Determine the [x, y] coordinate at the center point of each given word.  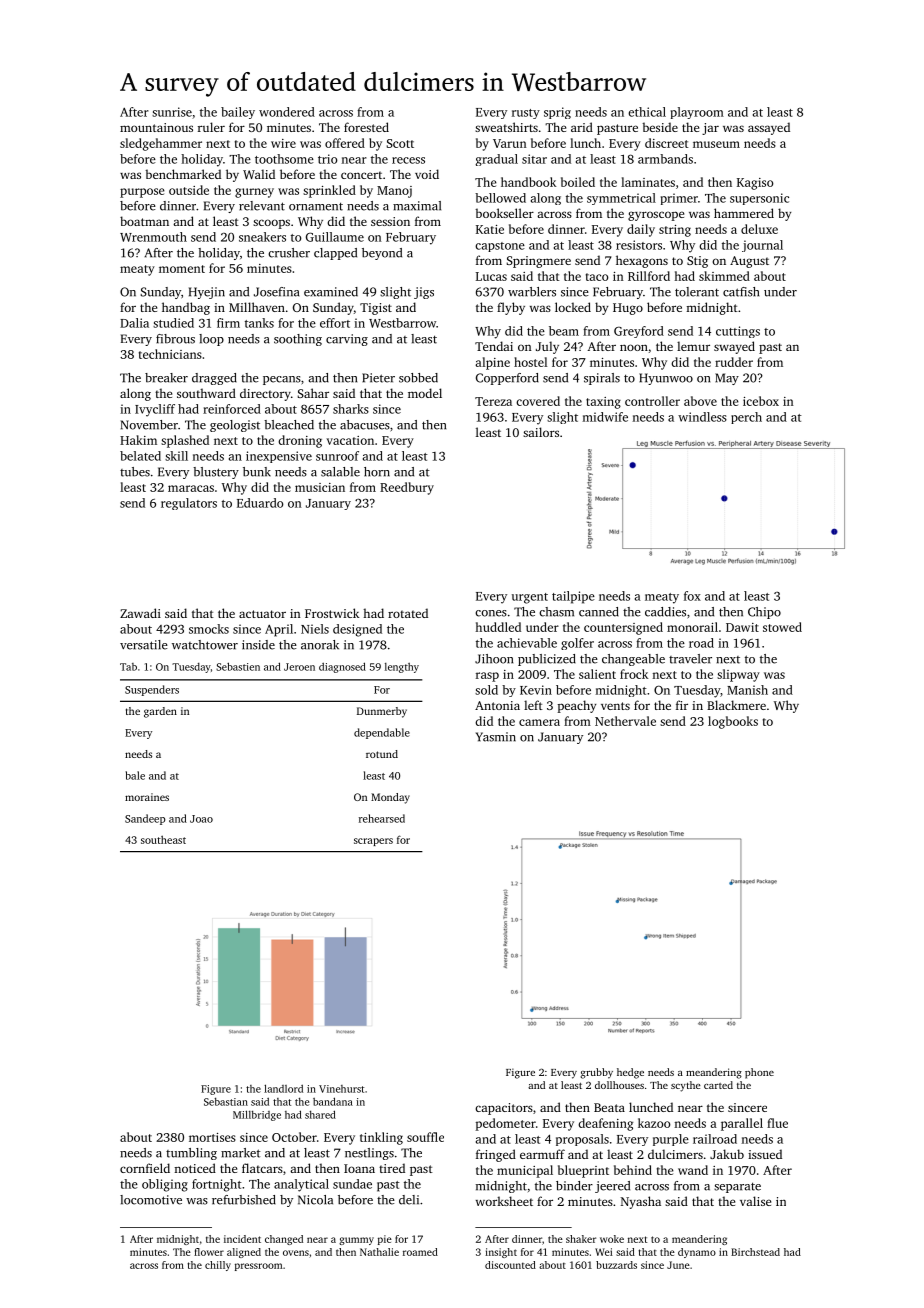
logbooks [733, 722]
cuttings [738, 332]
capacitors [504, 1109]
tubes [135, 472]
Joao [201, 819]
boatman [144, 221]
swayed [734, 347]
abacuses [365, 425]
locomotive [151, 1200]
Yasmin [496, 737]
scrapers [373, 842]
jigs [424, 293]
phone [759, 1073]
